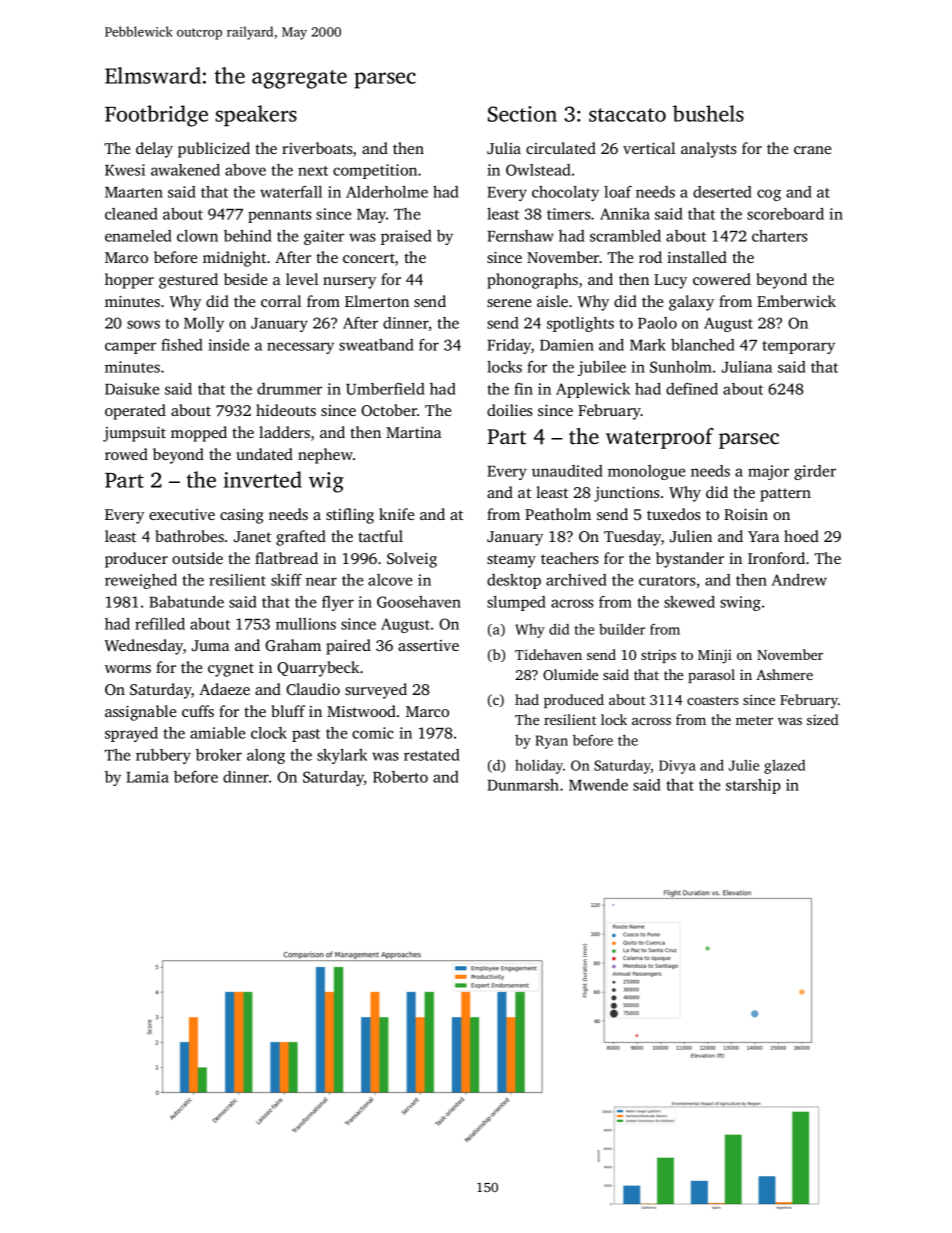 Image resolution: width=952 pixels, height=1233 pixels. What do you see at coordinates (539, 767) in the document?
I see `holiday` at bounding box center [539, 767].
